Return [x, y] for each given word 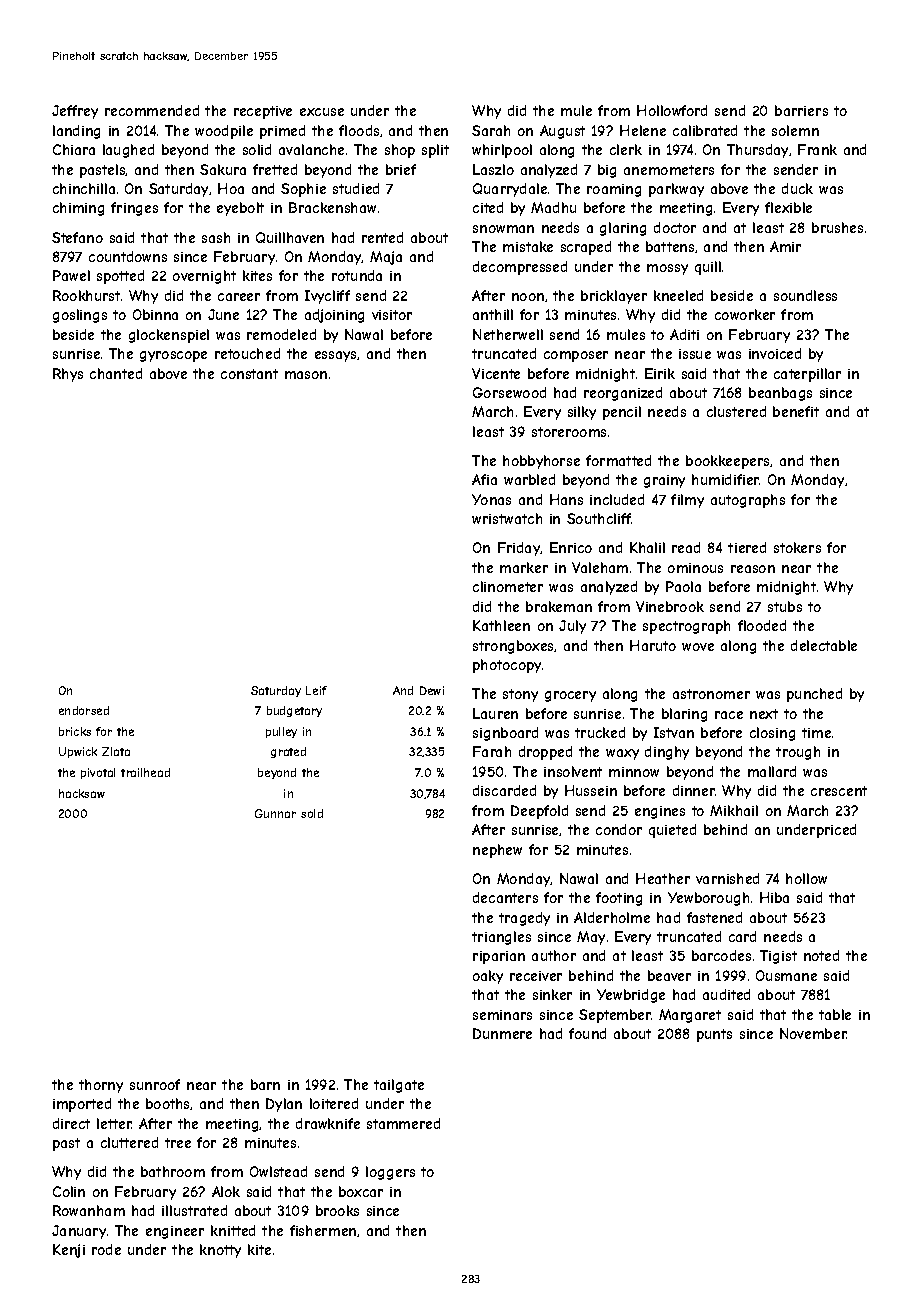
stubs [785, 606]
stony [520, 695]
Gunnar [275, 813]
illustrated [194, 1210]
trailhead [145, 772]
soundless [805, 295]
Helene [643, 130]
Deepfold [539, 812]
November [813, 1033]
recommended [152, 110]
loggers [390, 1173]
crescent [839, 791]
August [562, 132]
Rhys [68, 375]
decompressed [520, 268]
